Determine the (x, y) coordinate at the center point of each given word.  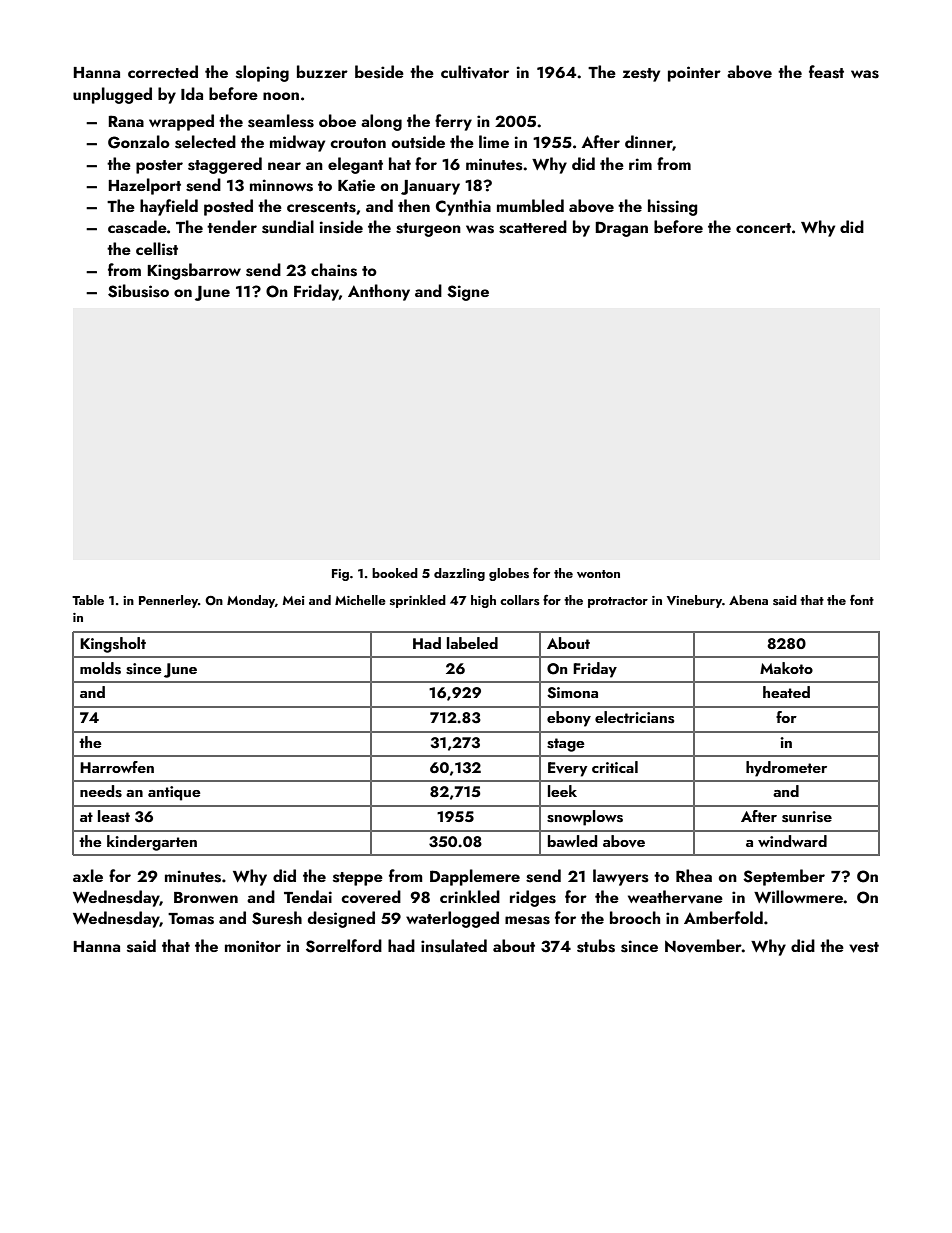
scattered (533, 227)
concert (763, 228)
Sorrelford (344, 946)
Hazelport (144, 186)
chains (334, 270)
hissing (672, 207)
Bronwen (206, 897)
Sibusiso (138, 291)
